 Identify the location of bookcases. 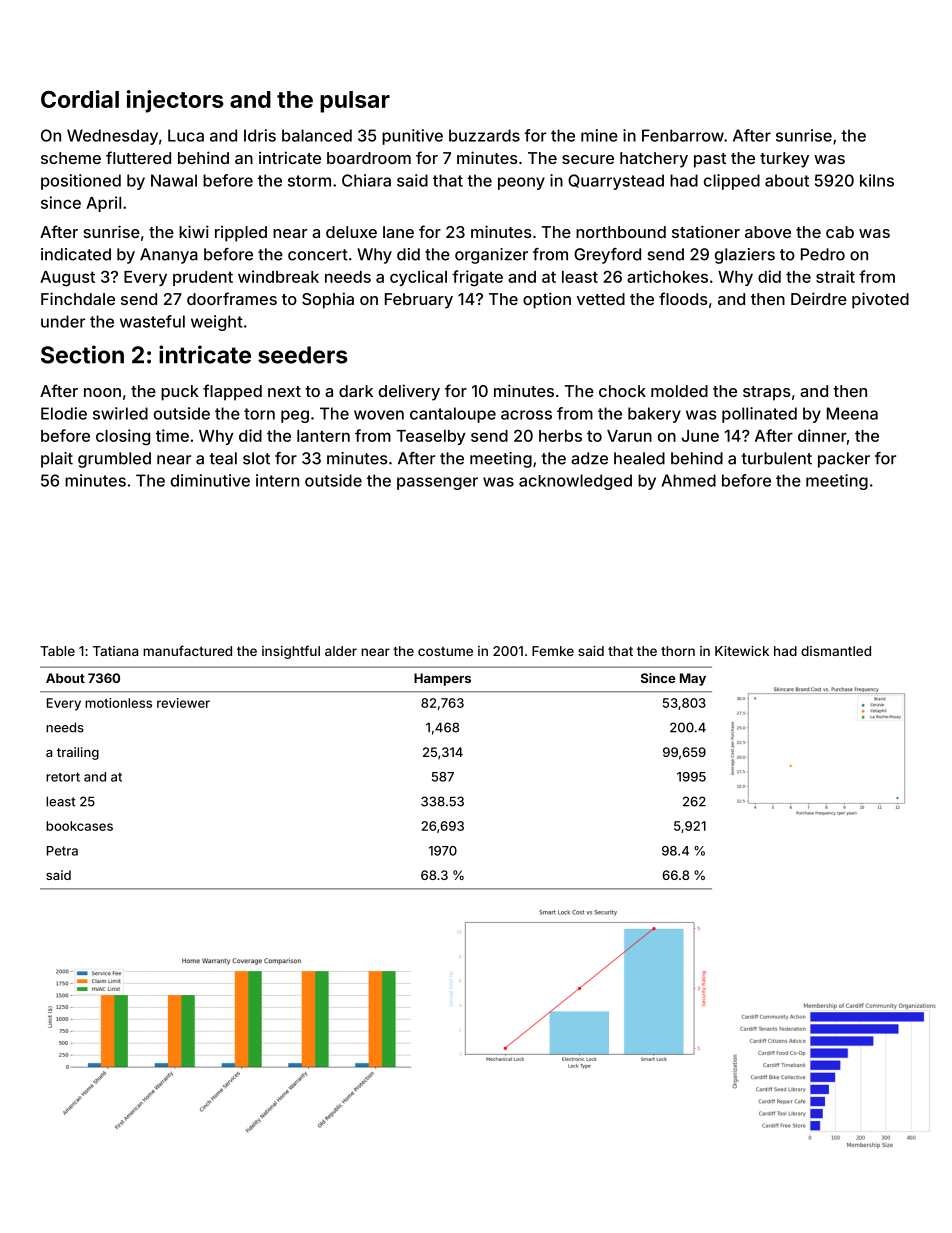
(79, 826).
